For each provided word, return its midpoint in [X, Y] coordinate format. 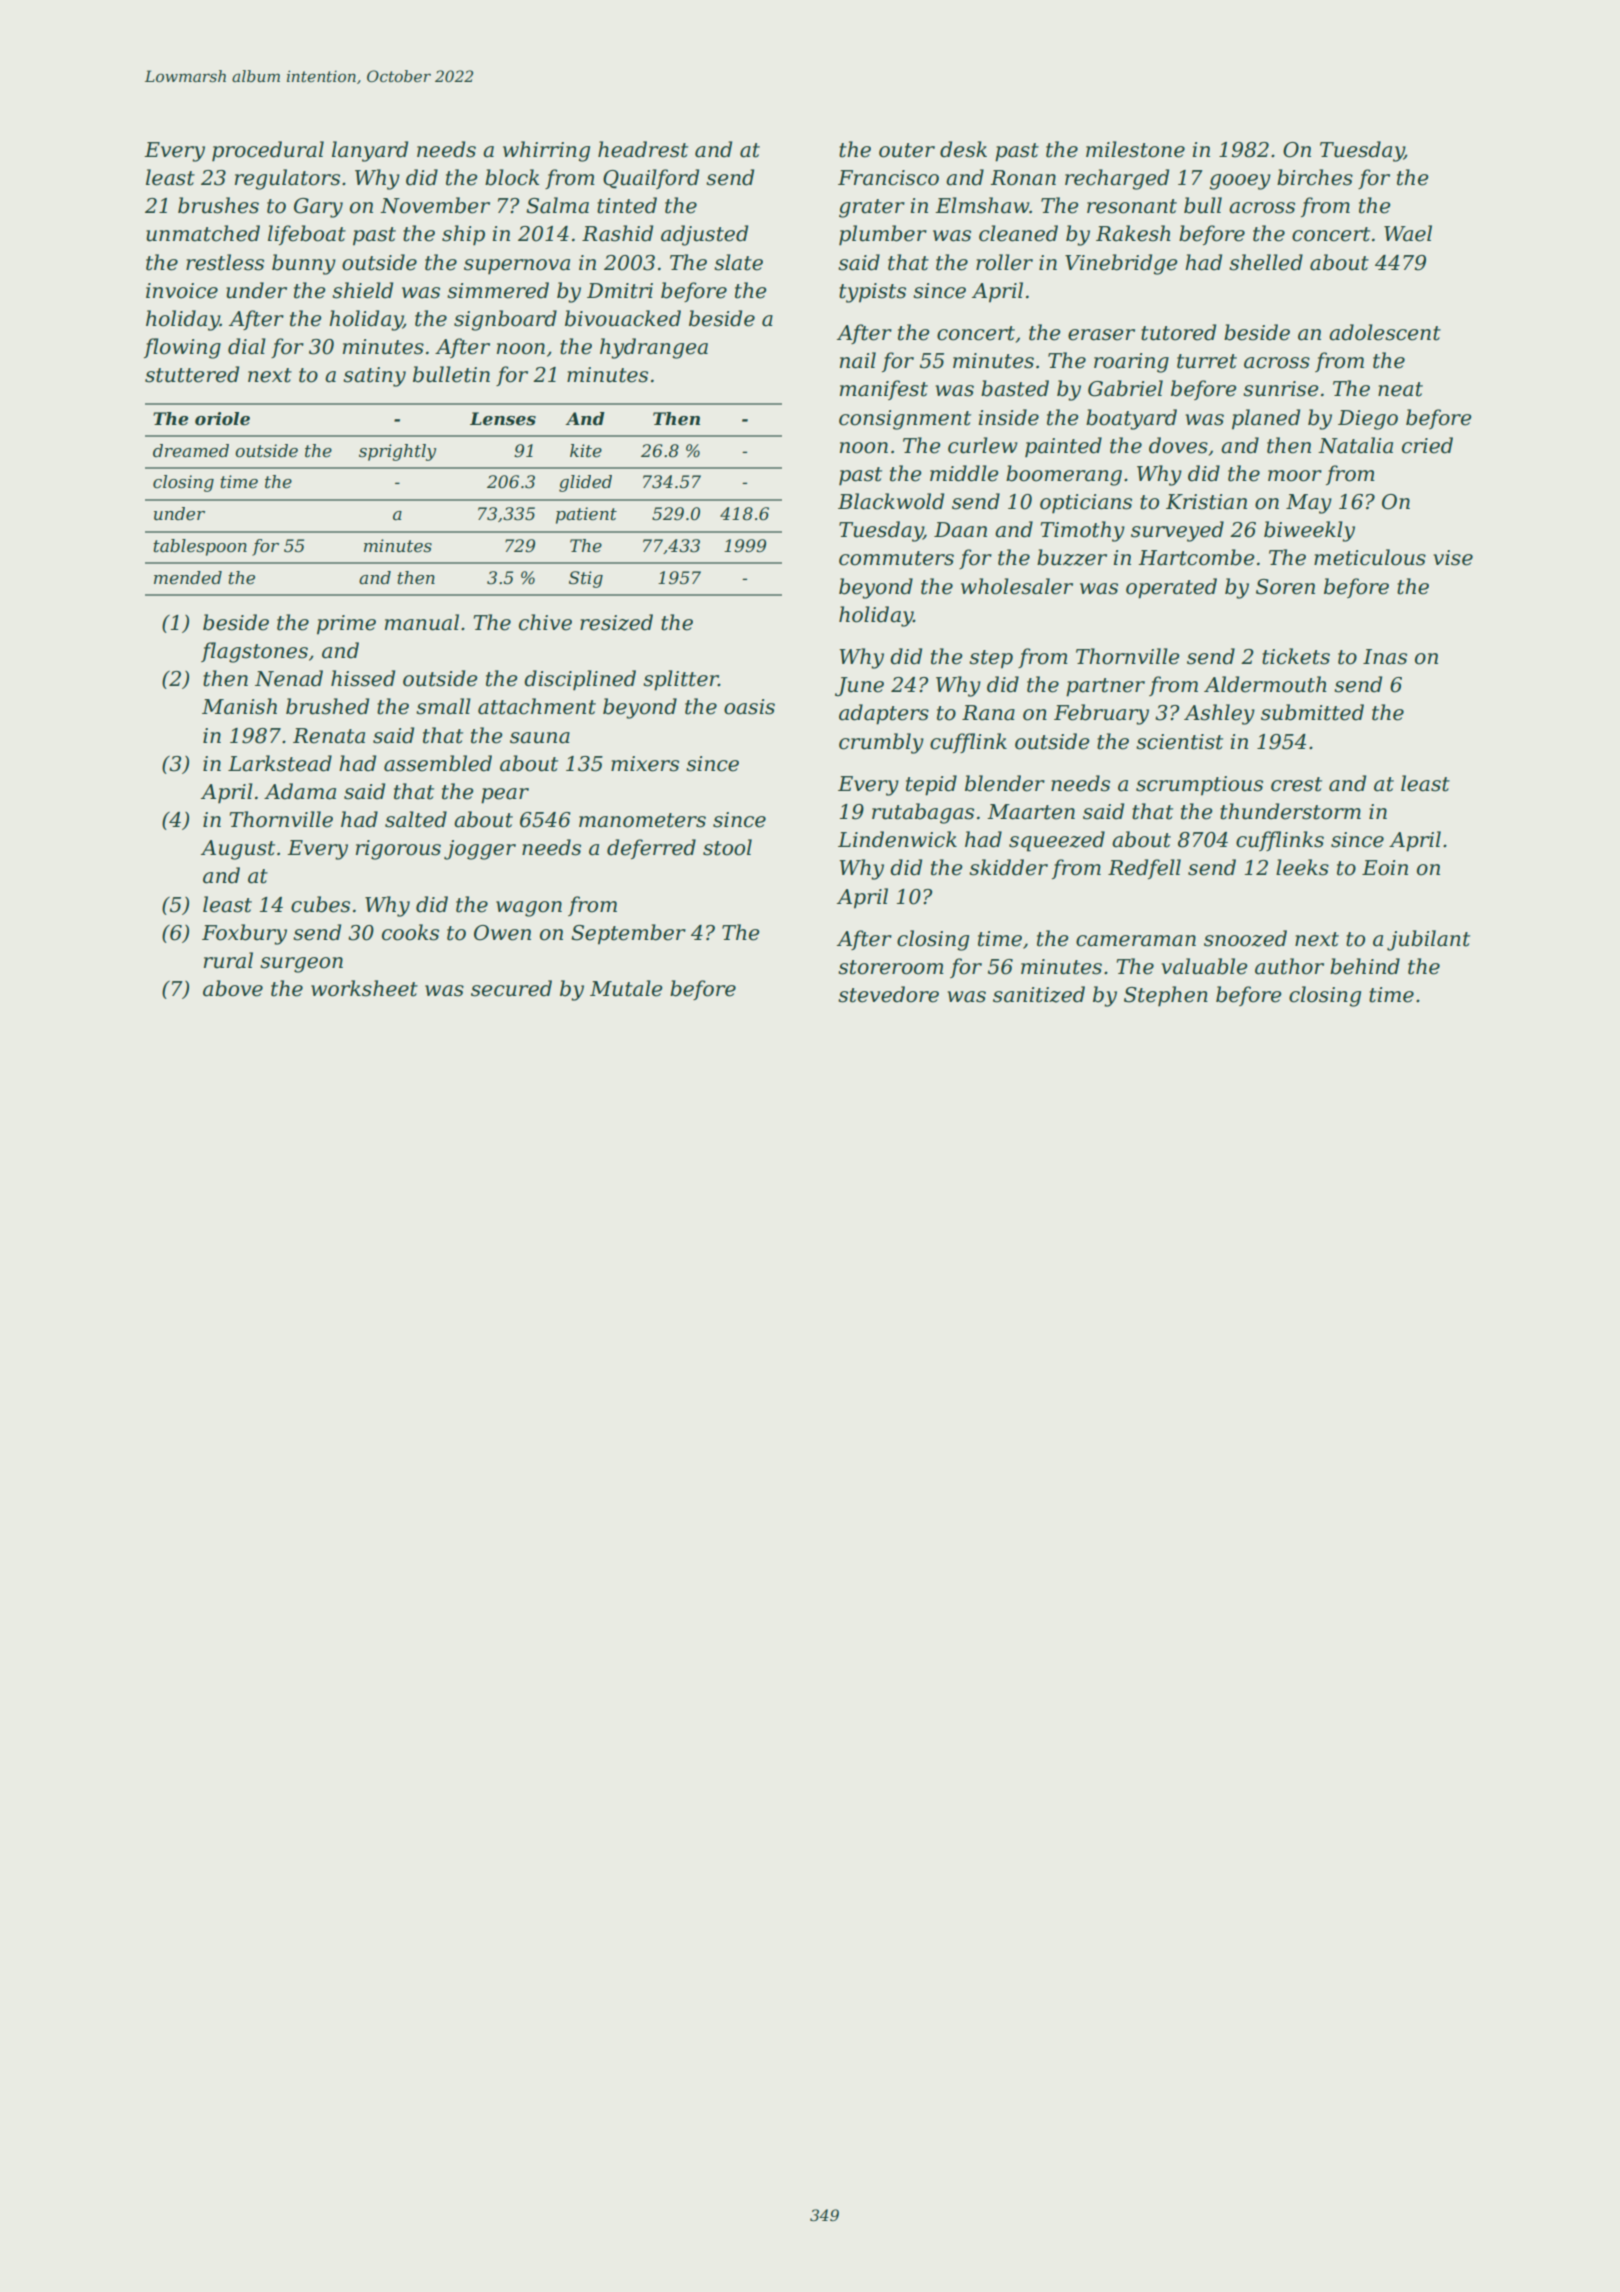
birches [1315, 177]
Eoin [1385, 868]
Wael [1408, 233]
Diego [1368, 420]
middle [964, 473]
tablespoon [200, 547]
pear [505, 796]
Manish [239, 706]
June [859, 686]
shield [362, 290]
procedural [268, 151]
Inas [1385, 657]
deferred [651, 849]
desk [963, 149]
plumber [883, 235]
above [233, 988]
